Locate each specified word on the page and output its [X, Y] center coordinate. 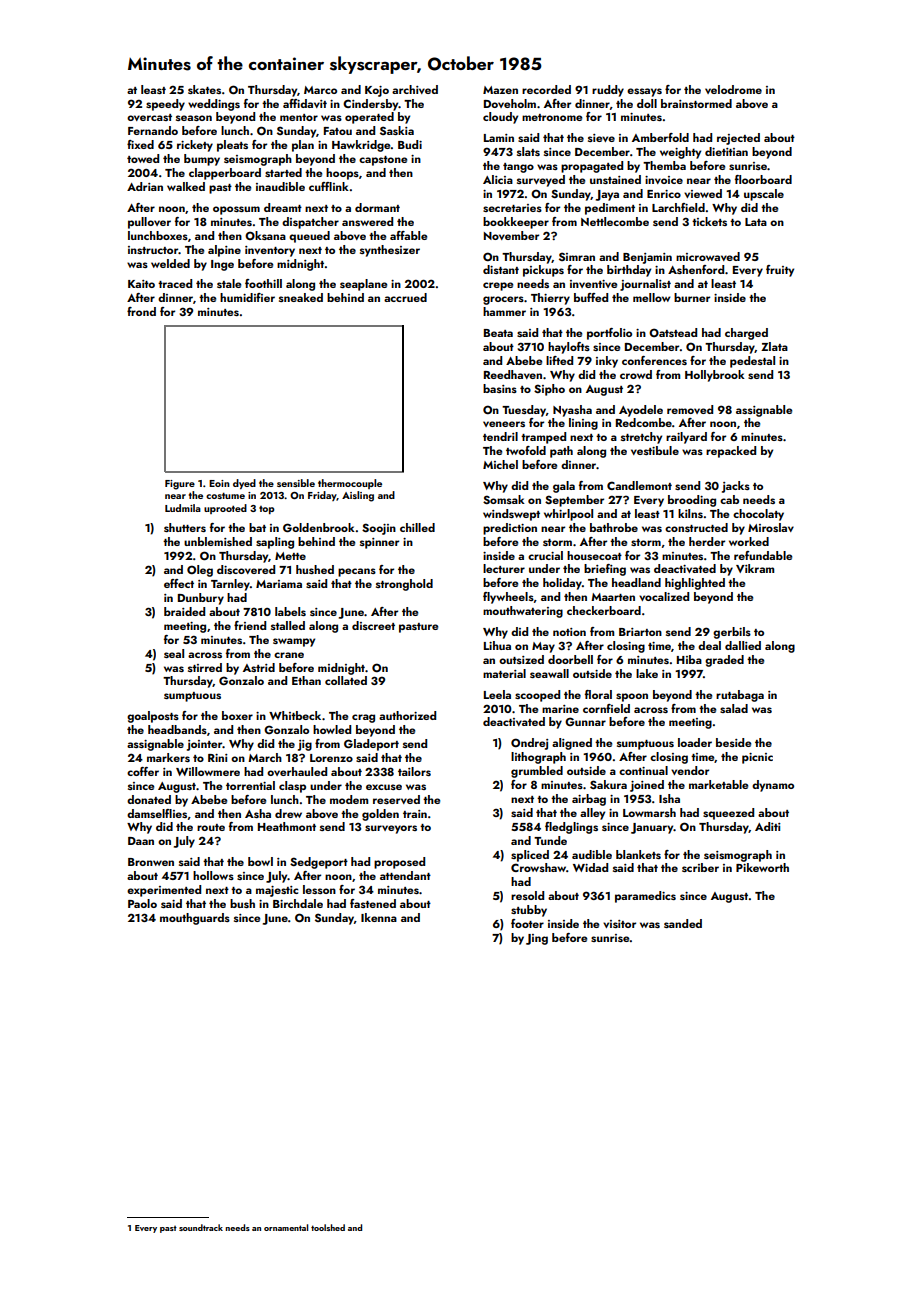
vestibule [655, 450]
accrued [405, 297]
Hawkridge [361, 146]
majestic [277, 891]
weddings [214, 105]
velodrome [733, 89]
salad [734, 708]
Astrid [259, 667]
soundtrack [201, 1227]
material [504, 673]
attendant [405, 875]
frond [141, 311]
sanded [683, 923]
